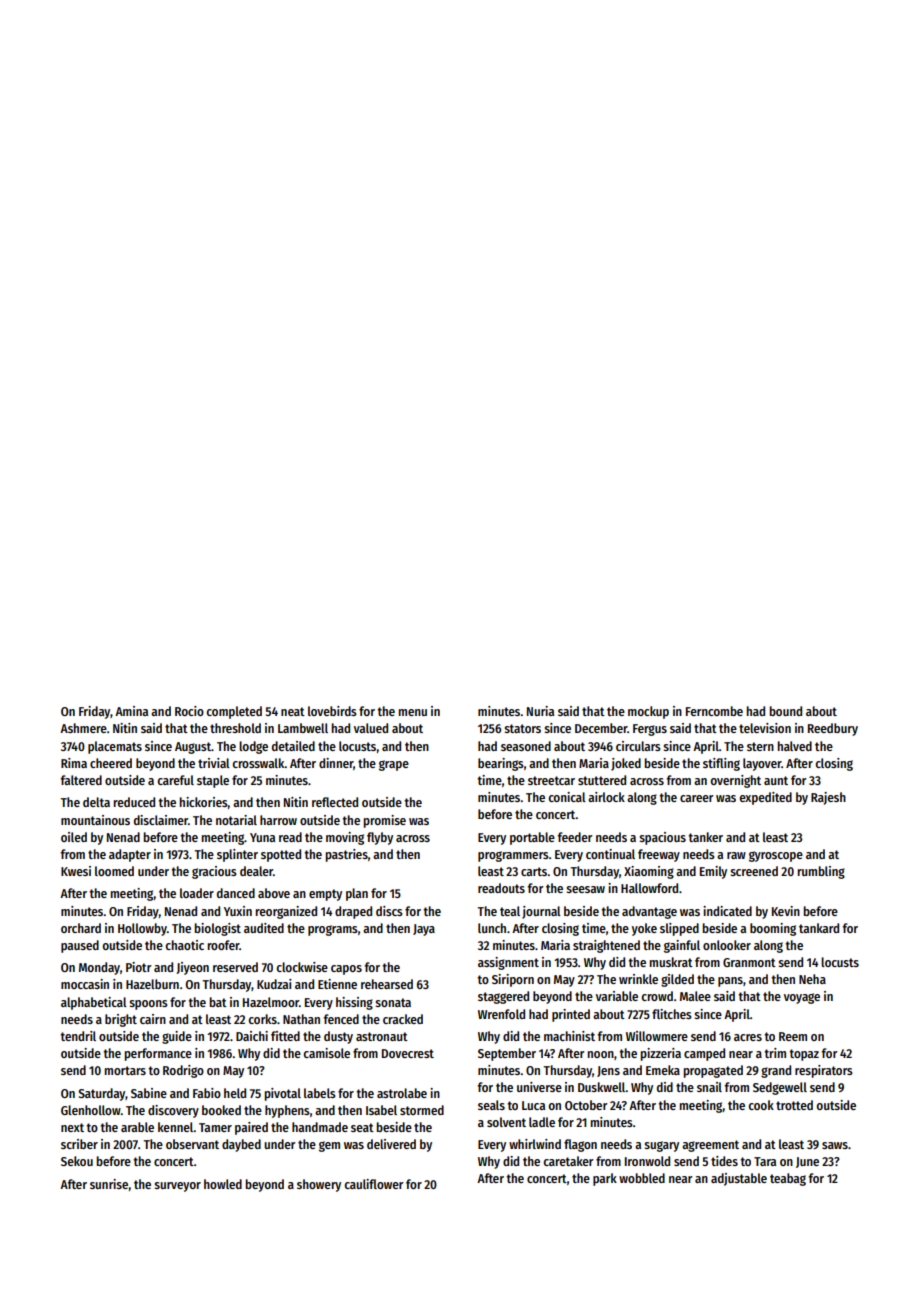 This image has height=1308, width=924. Describe the element at coordinates (81, 928) in the image. I see `orchard` at that location.
